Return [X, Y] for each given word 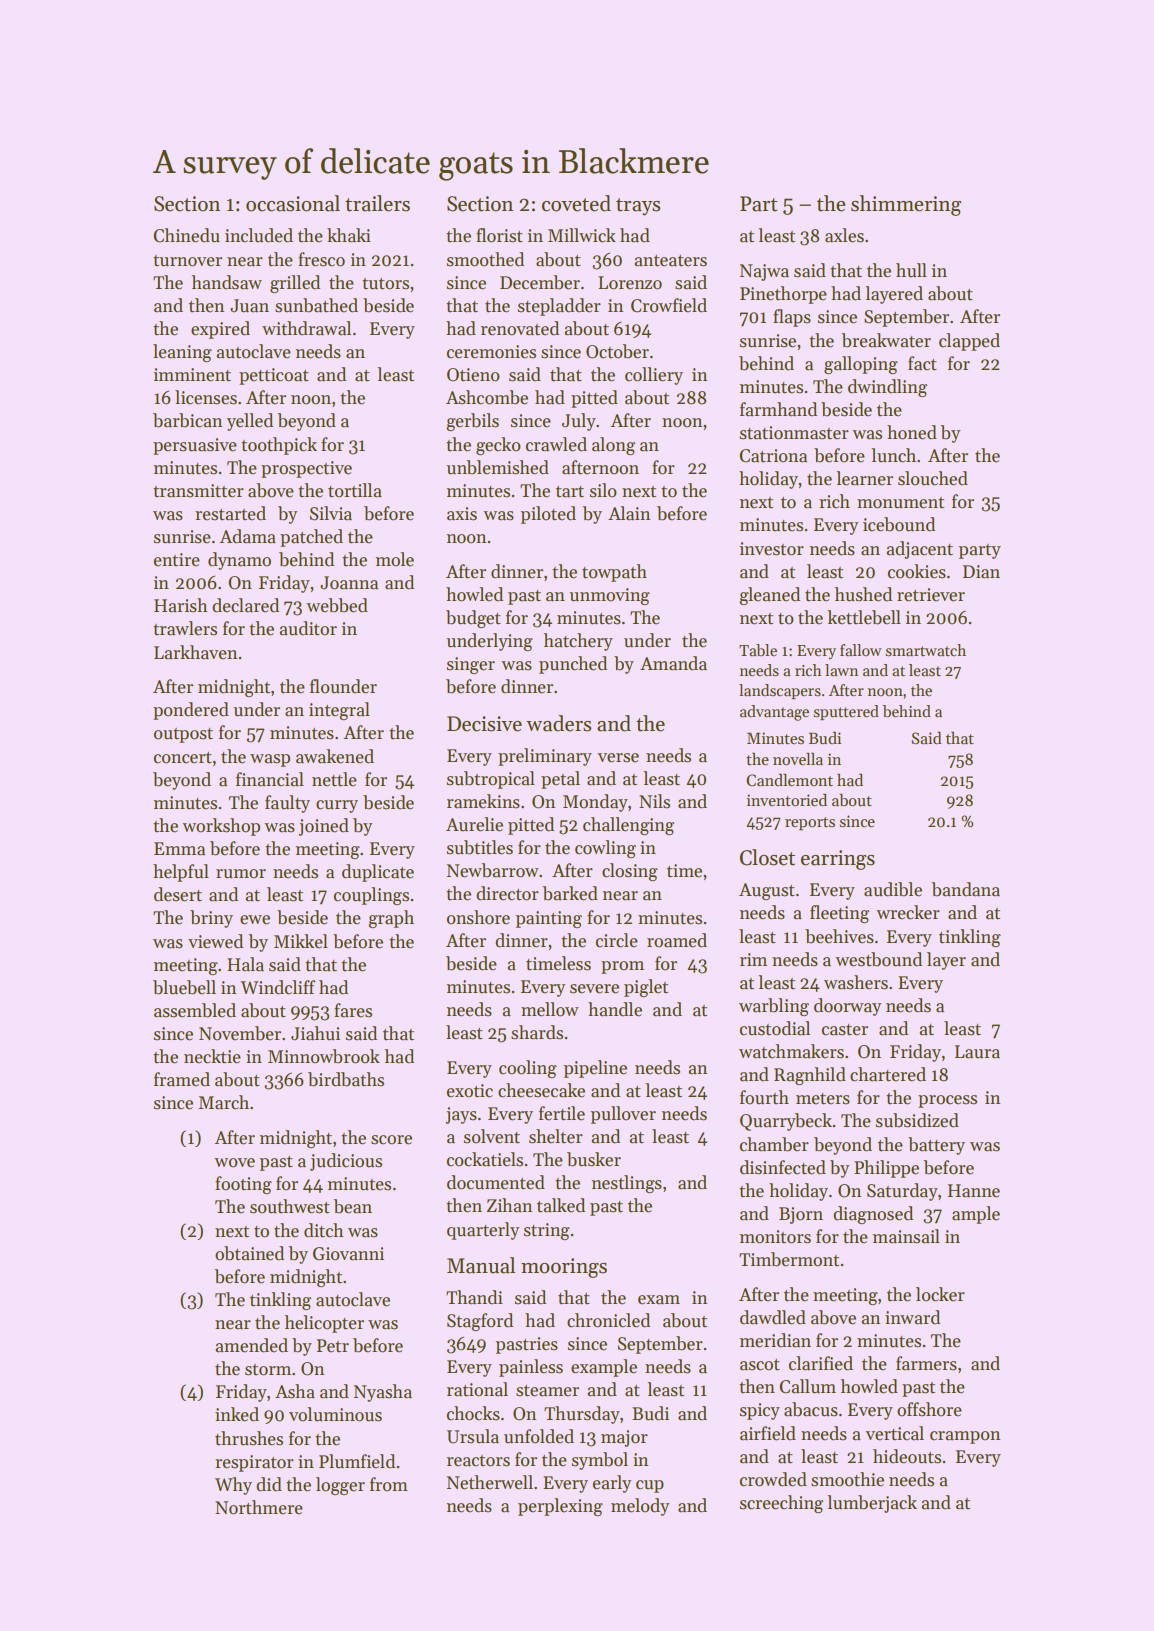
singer [471, 665]
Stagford [480, 1322]
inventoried [786, 800]
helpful [181, 873]
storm [268, 1370]
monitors [775, 1237]
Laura [977, 1052]
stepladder [559, 307]
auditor [308, 628]
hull [911, 270]
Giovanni [348, 1254]
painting [549, 919]
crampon [965, 1437]
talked [561, 1205]
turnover [187, 261]
